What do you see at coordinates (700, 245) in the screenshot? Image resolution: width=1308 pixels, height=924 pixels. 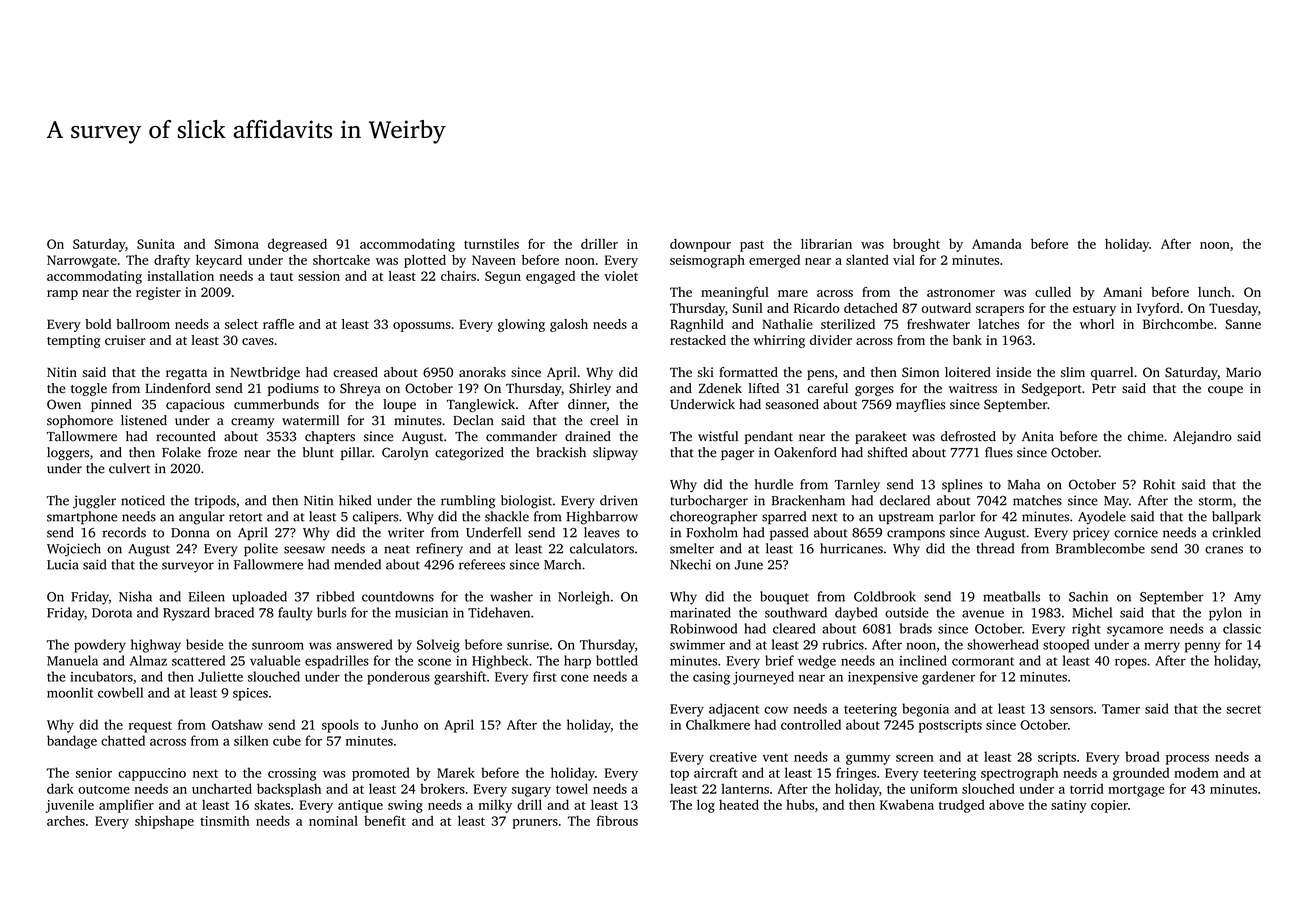 I see `downpour` at bounding box center [700, 245].
